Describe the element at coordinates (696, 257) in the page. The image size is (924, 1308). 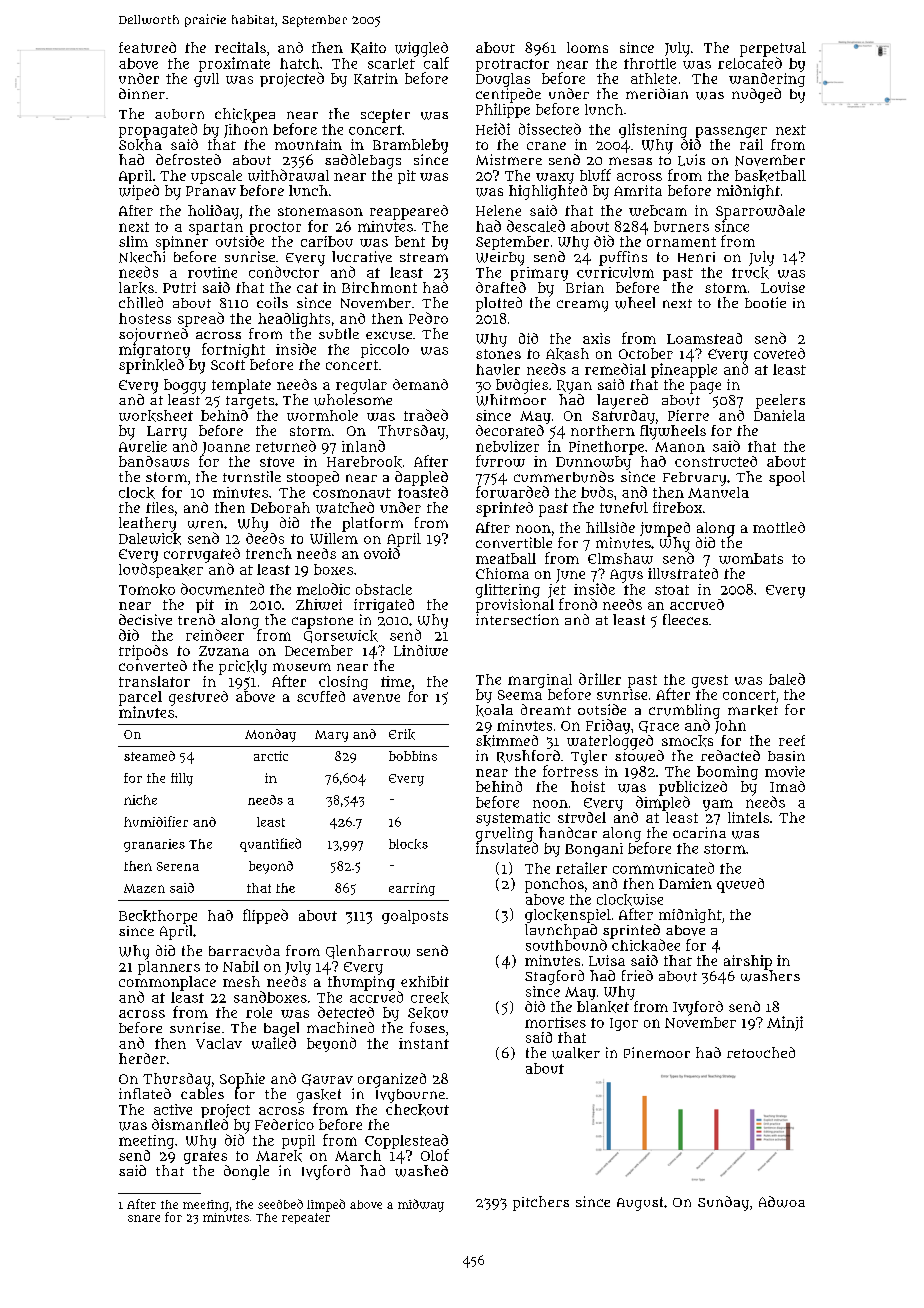
I see `Henri` at that location.
